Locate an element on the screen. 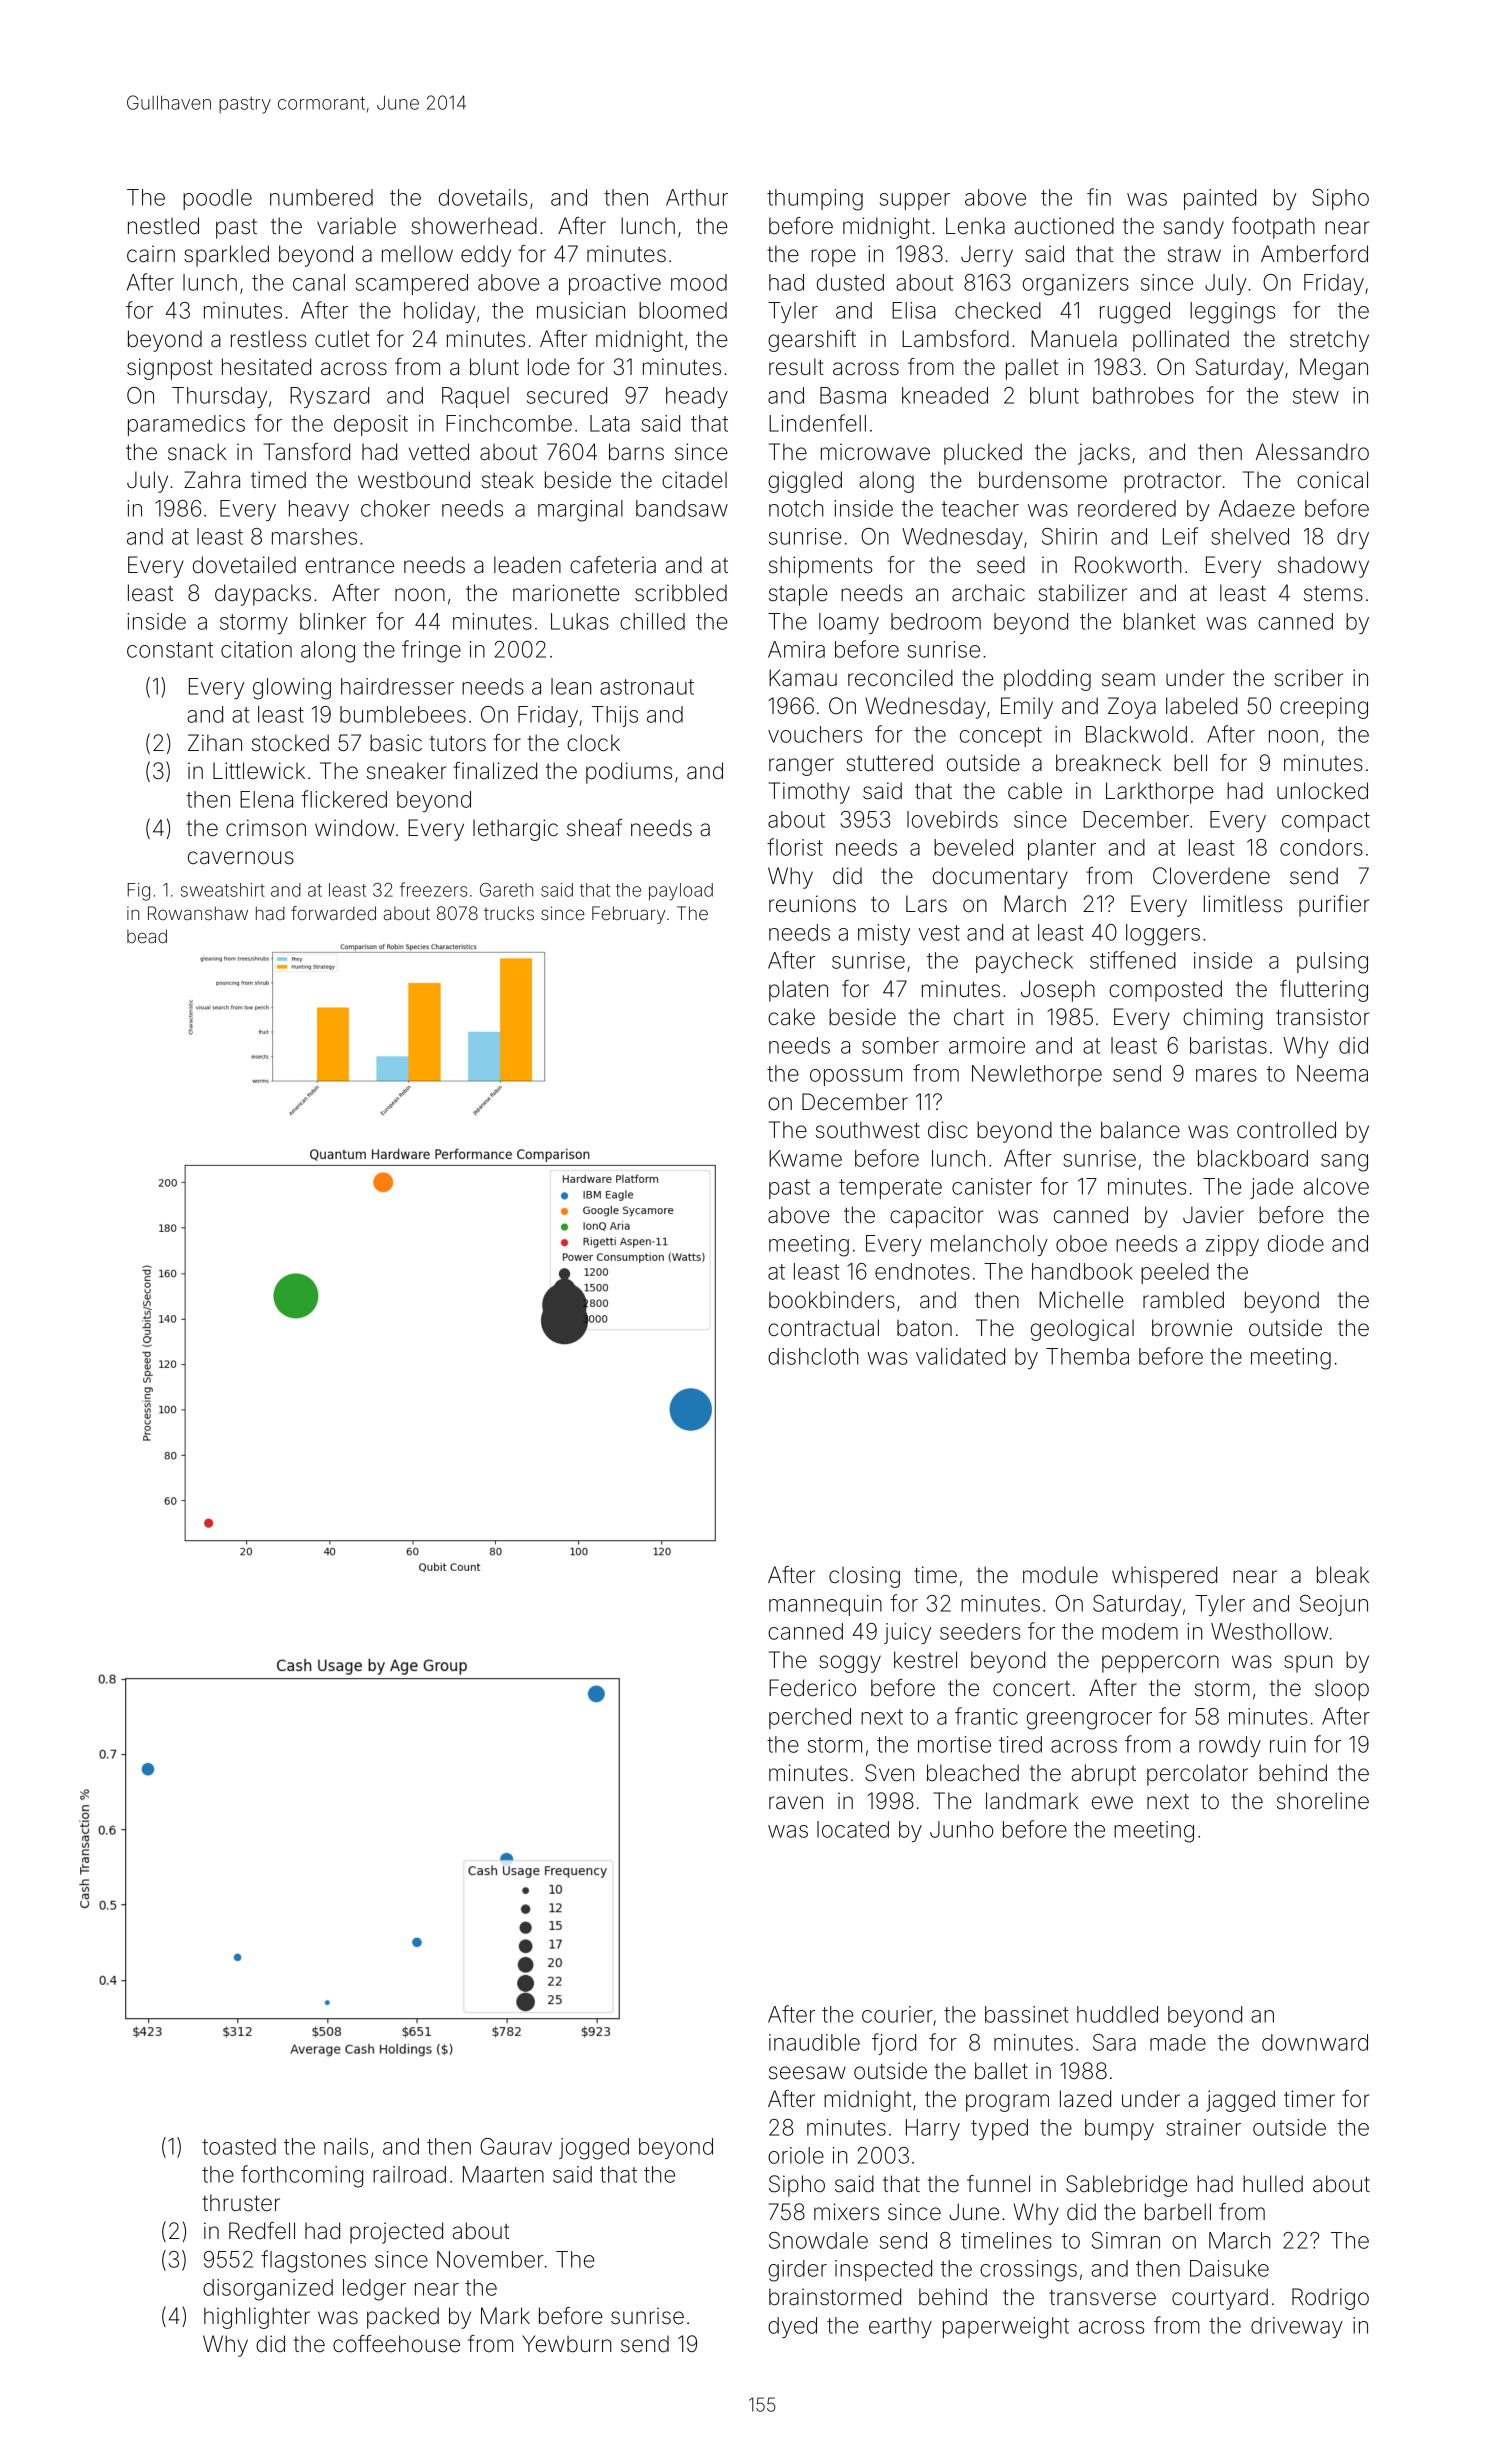 The image size is (1496, 2464). dyed is located at coordinates (792, 2327).
